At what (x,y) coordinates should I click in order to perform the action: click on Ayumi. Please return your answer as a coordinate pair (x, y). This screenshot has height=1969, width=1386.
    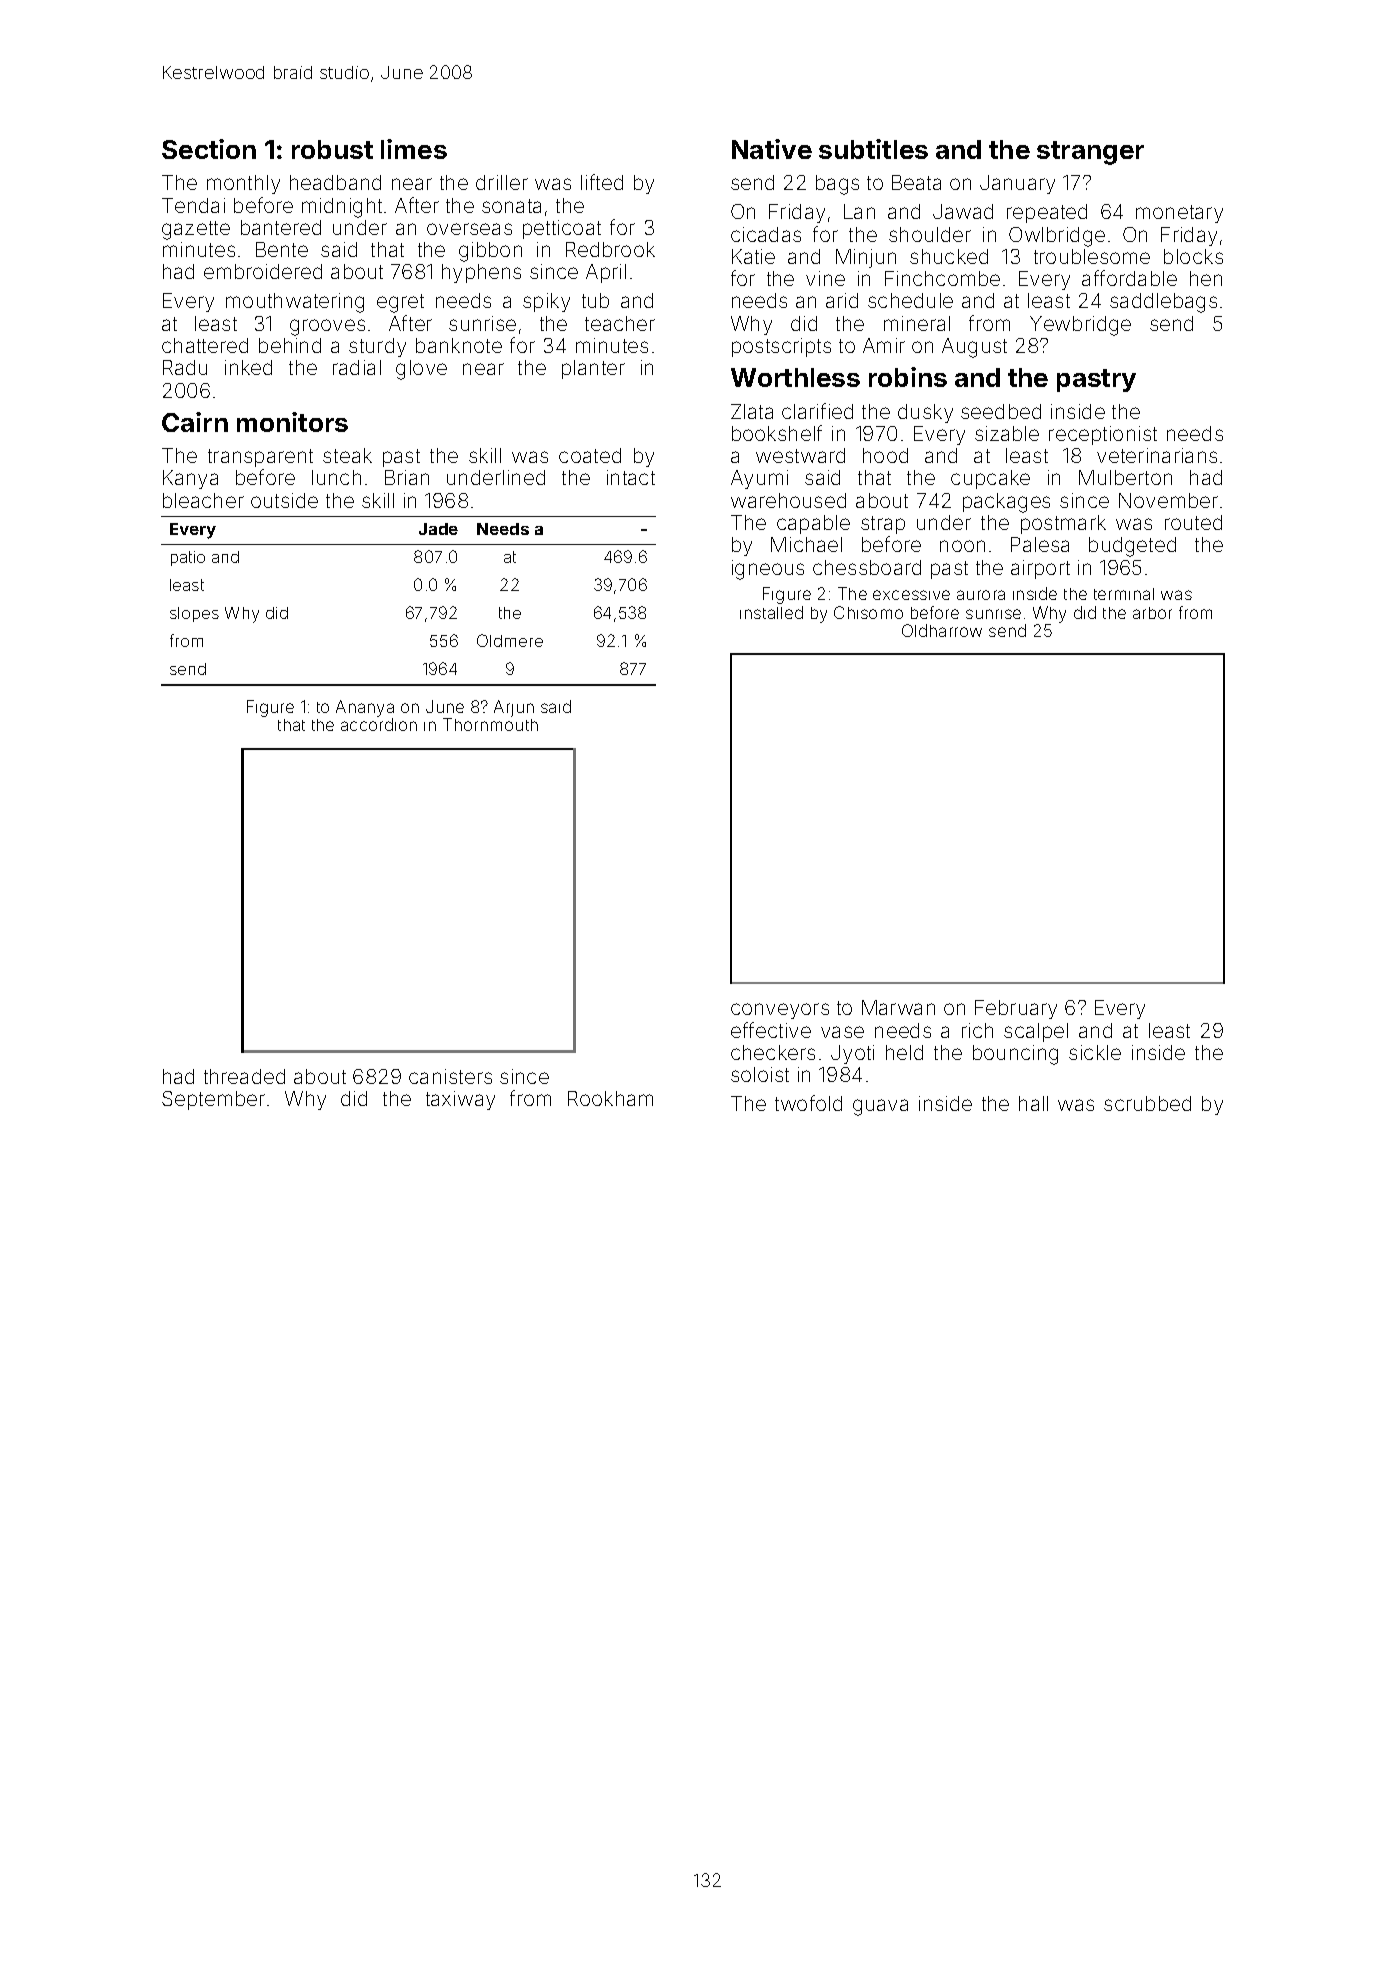
    Looking at the image, I should click on (759, 479).
